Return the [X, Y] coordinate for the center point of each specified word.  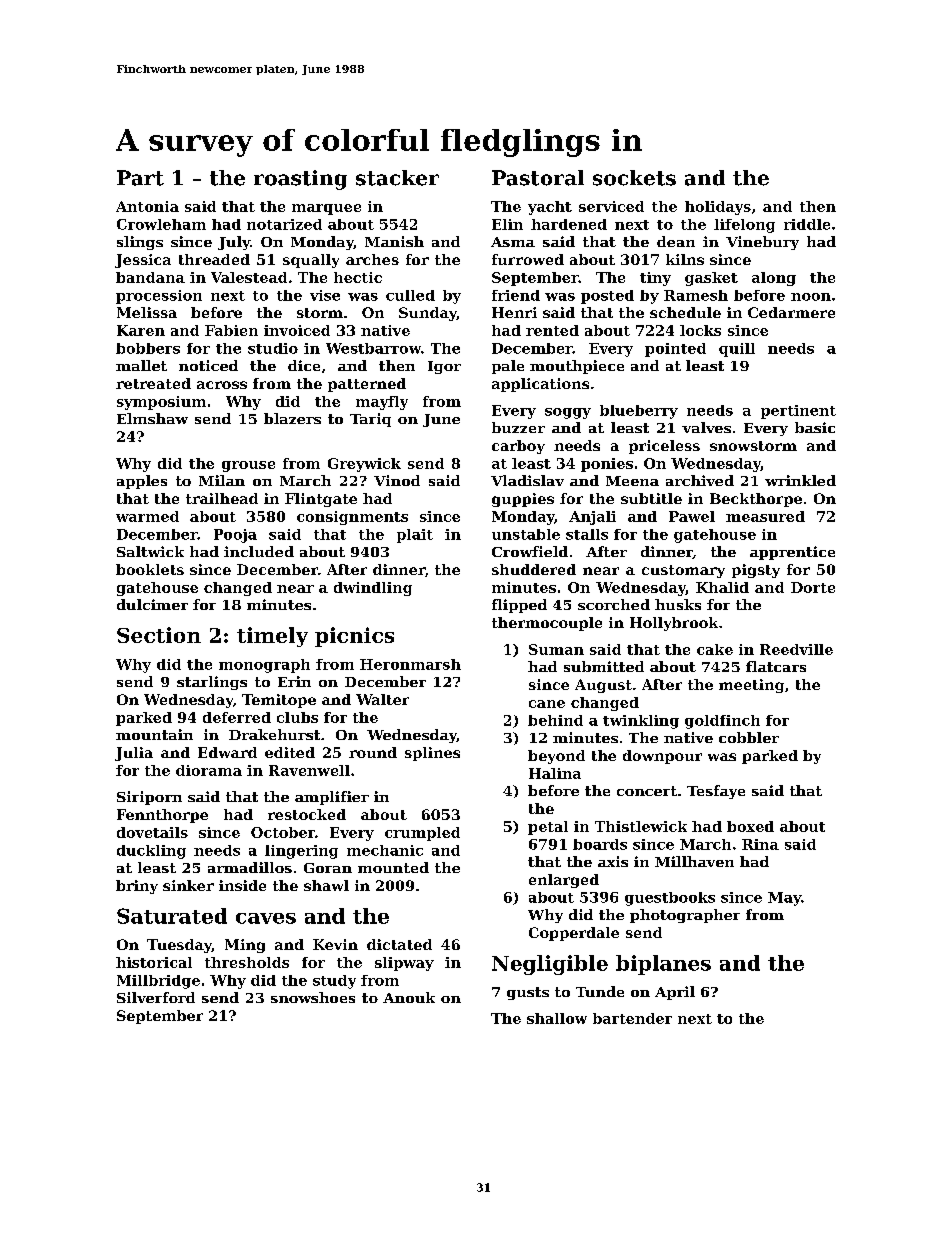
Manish [394, 241]
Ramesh [696, 295]
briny [137, 887]
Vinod [397, 480]
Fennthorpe [162, 816]
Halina [555, 773]
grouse [248, 466]
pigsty [756, 571]
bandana [150, 277]
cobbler [749, 737]
